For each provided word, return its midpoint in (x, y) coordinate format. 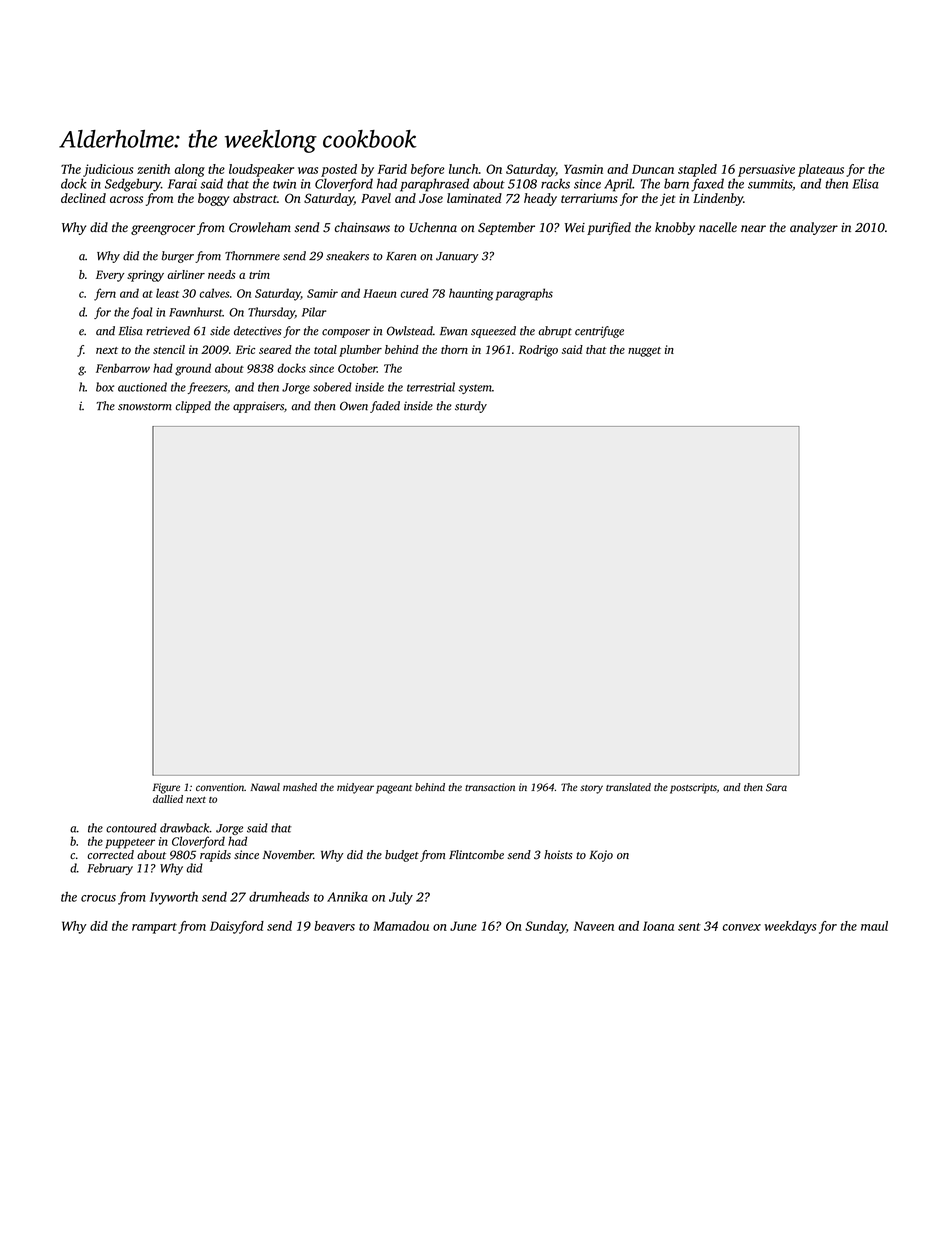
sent (689, 927)
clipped (193, 407)
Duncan (653, 169)
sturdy (471, 407)
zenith (153, 169)
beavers (334, 926)
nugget (644, 352)
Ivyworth (174, 898)
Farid (392, 169)
